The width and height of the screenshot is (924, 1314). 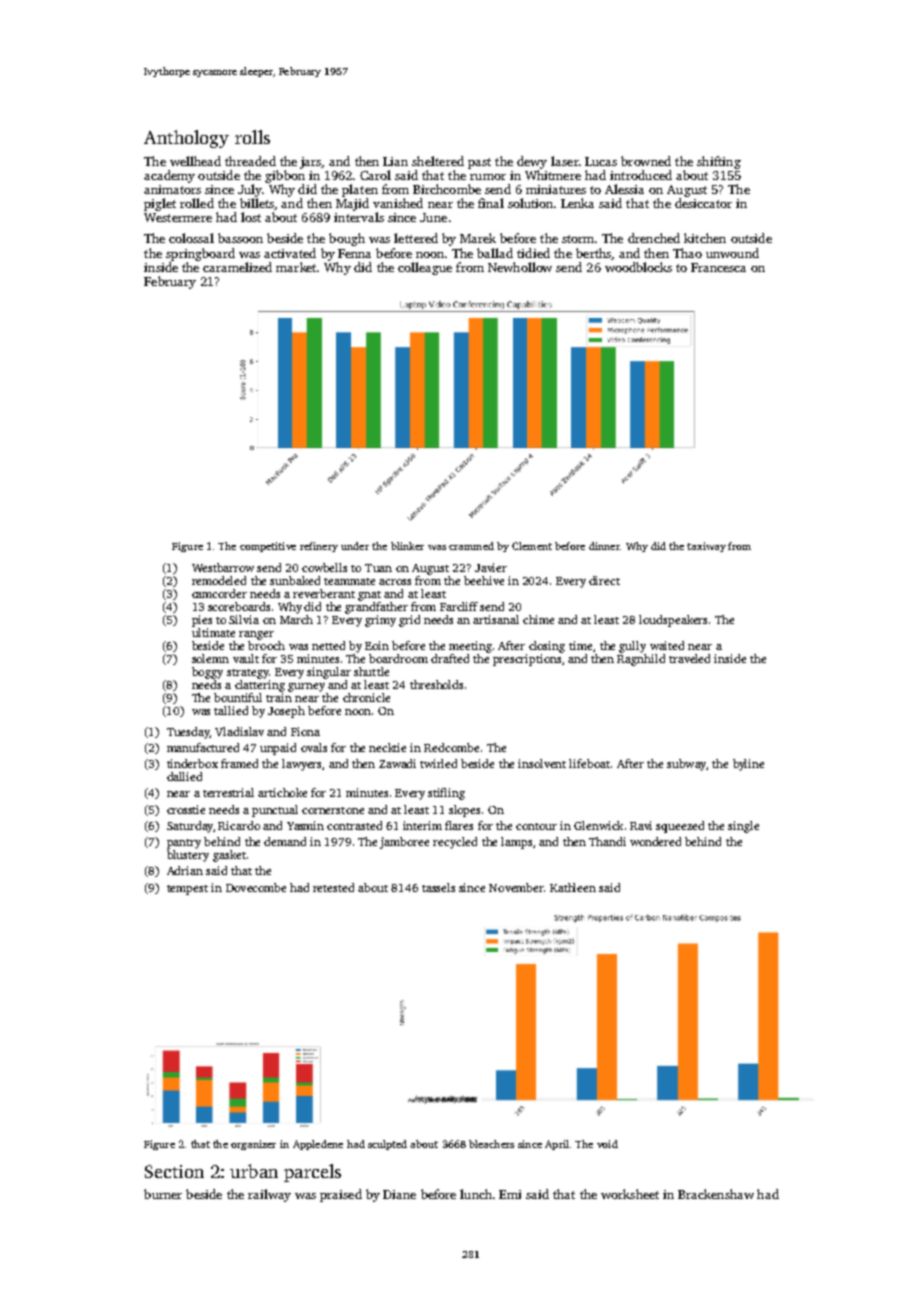 What do you see at coordinates (333, 810) in the screenshot?
I see `cornerstone` at bounding box center [333, 810].
